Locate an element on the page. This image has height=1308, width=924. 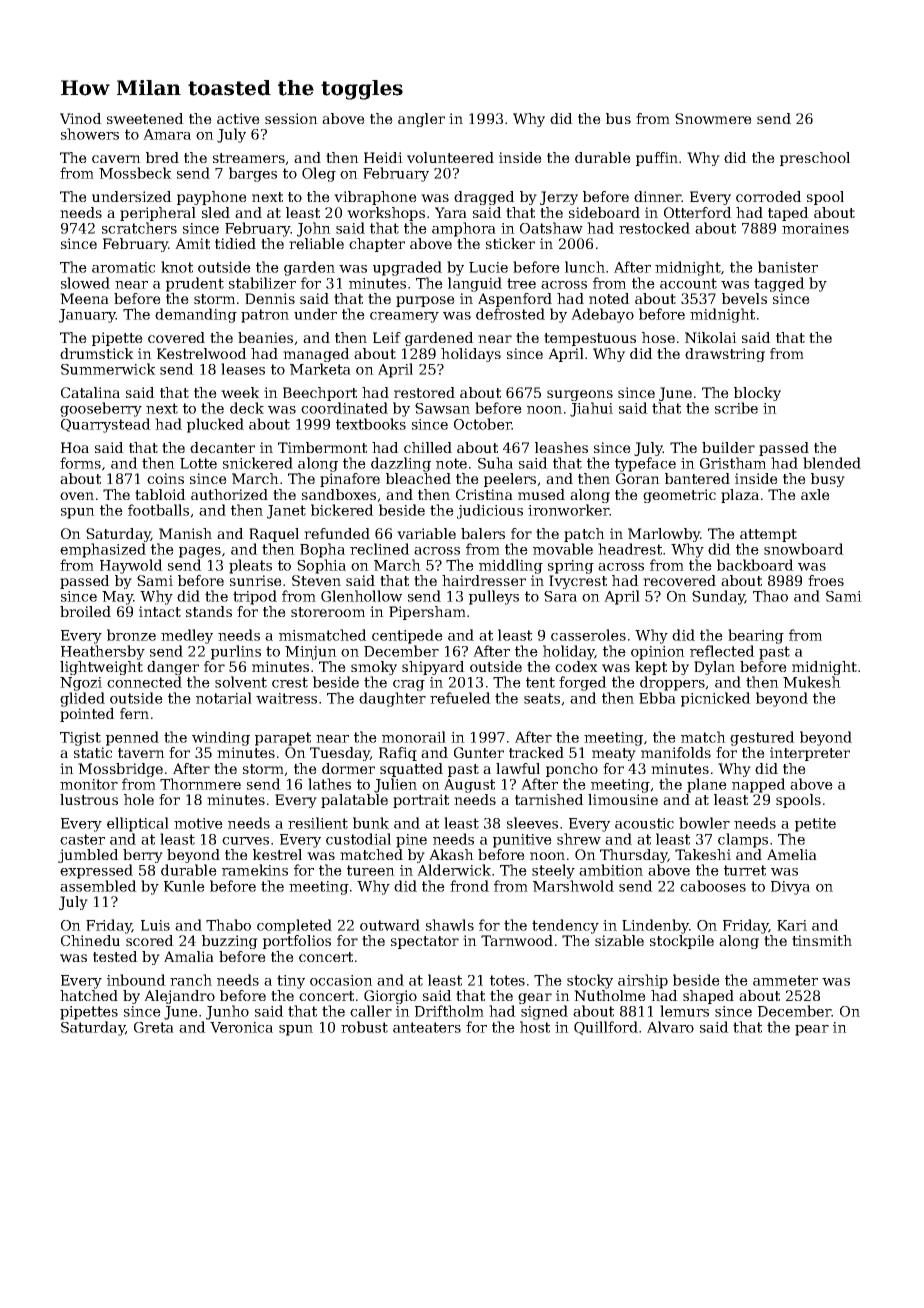
intact is located at coordinates (160, 611).
